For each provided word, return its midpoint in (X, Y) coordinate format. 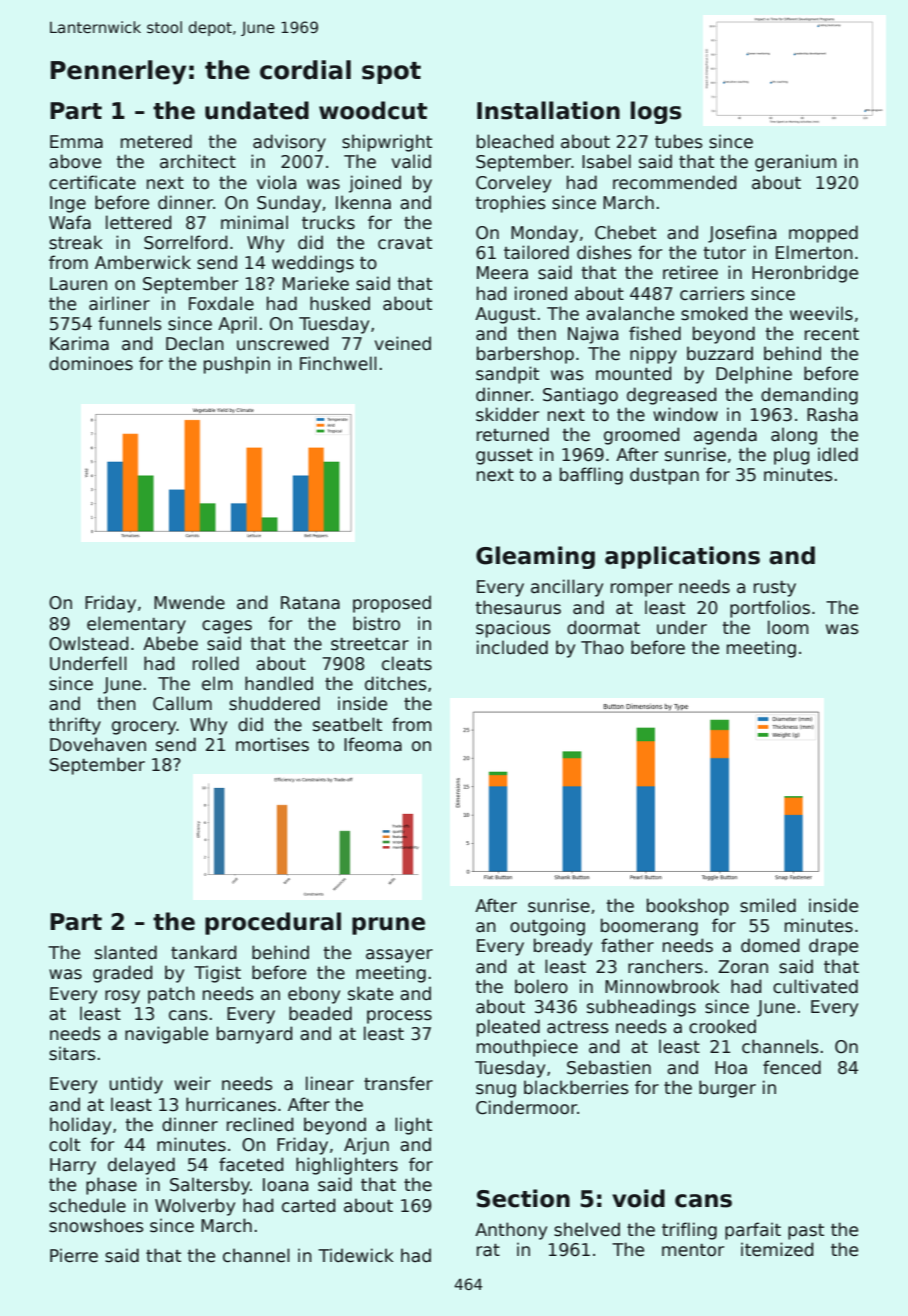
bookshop (688, 907)
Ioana (285, 1185)
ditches (396, 683)
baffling (591, 476)
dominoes (91, 363)
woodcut (373, 110)
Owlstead (88, 643)
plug (791, 456)
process (399, 1017)
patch (171, 995)
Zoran (743, 967)
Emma (76, 142)
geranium (795, 163)
